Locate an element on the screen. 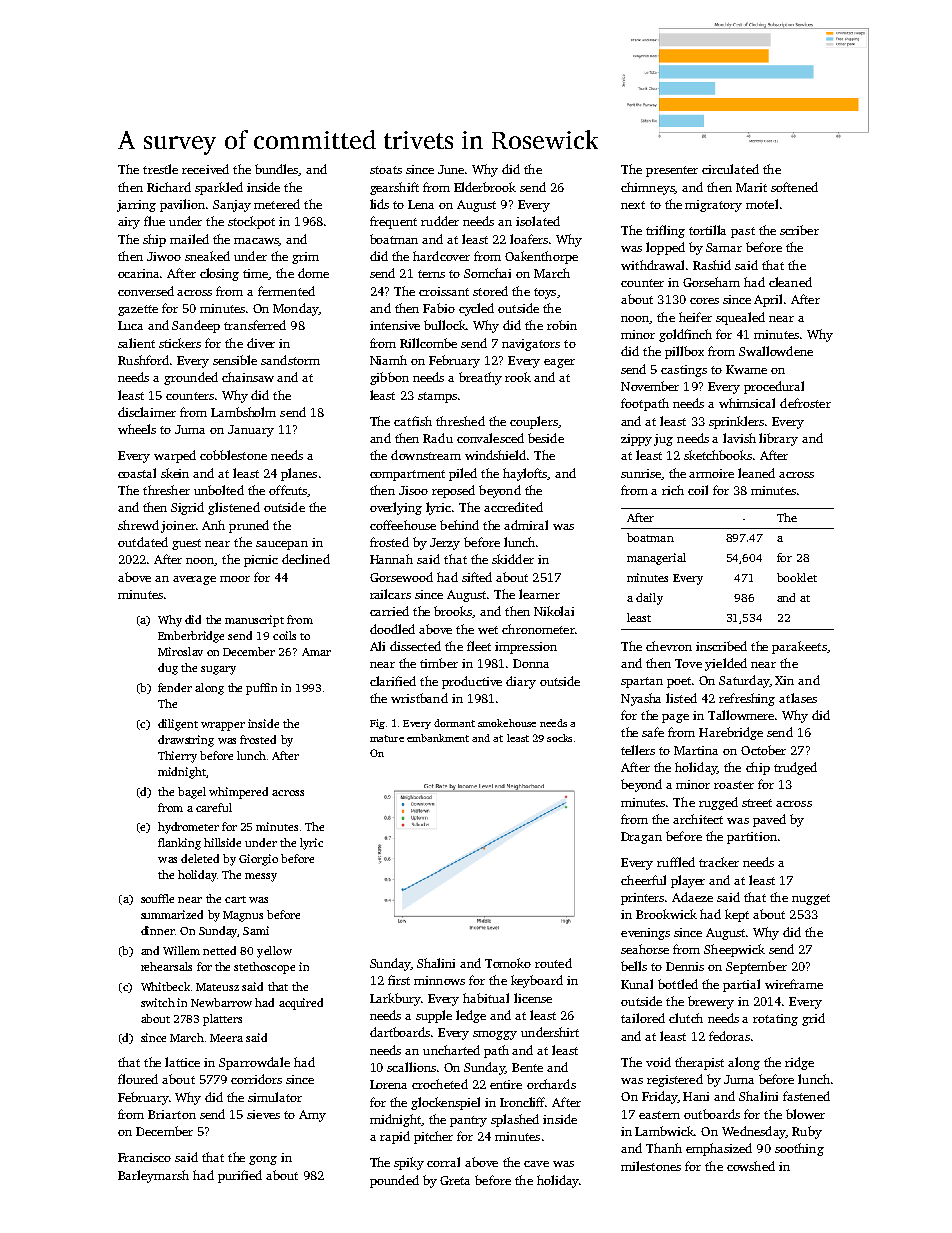 The width and height of the screenshot is (952, 1233). Barleymarsh is located at coordinates (153, 1176).
